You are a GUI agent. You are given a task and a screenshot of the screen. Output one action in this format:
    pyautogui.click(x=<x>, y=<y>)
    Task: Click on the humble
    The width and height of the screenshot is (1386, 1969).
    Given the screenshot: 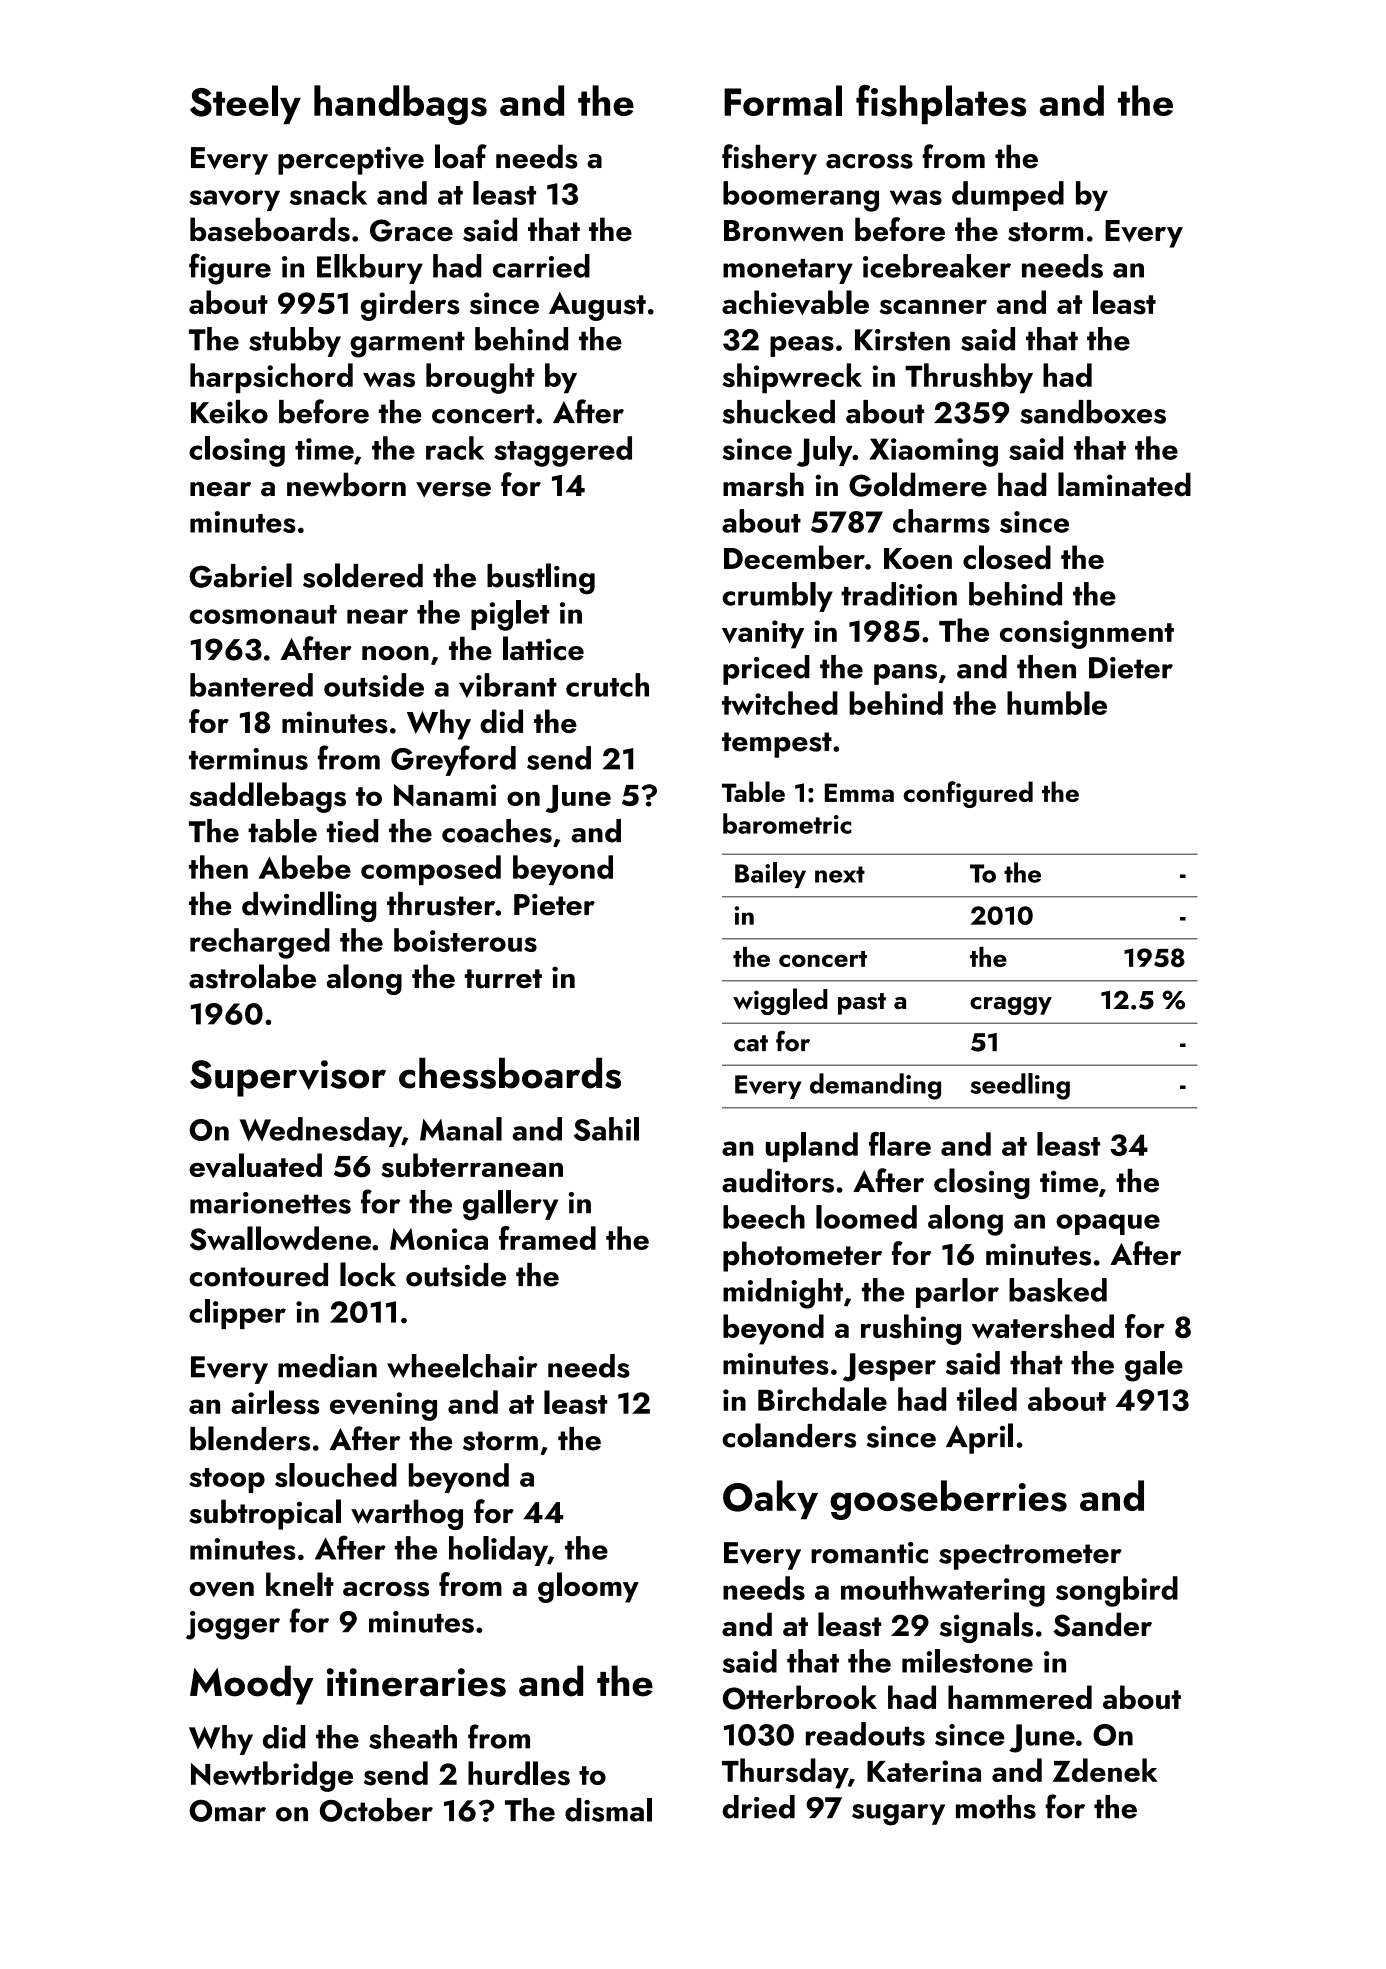 What is the action you would take?
    pyautogui.click(x=1057, y=703)
